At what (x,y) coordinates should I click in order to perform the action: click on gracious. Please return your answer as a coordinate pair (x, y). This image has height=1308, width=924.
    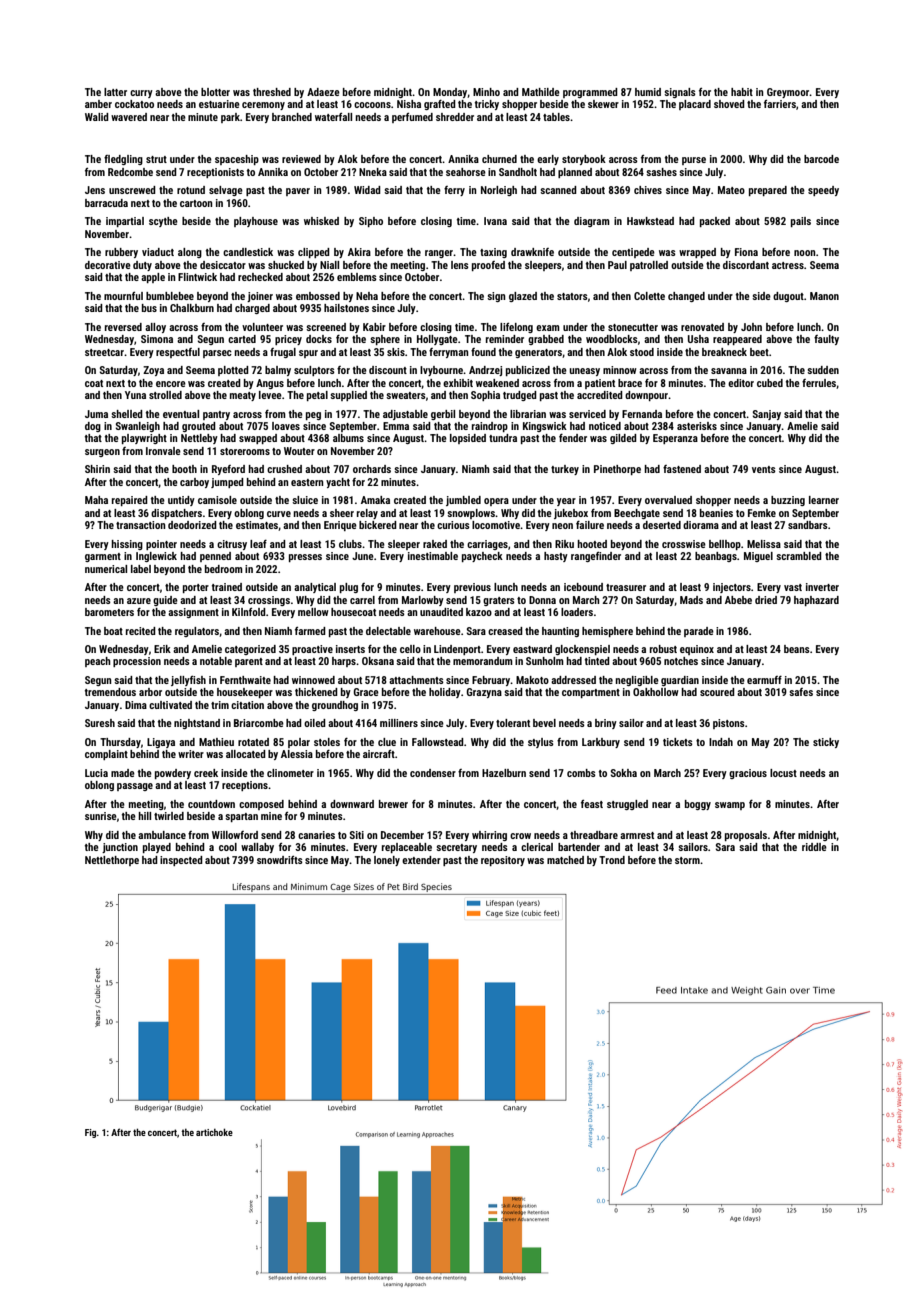
    Looking at the image, I should click on (748, 774).
